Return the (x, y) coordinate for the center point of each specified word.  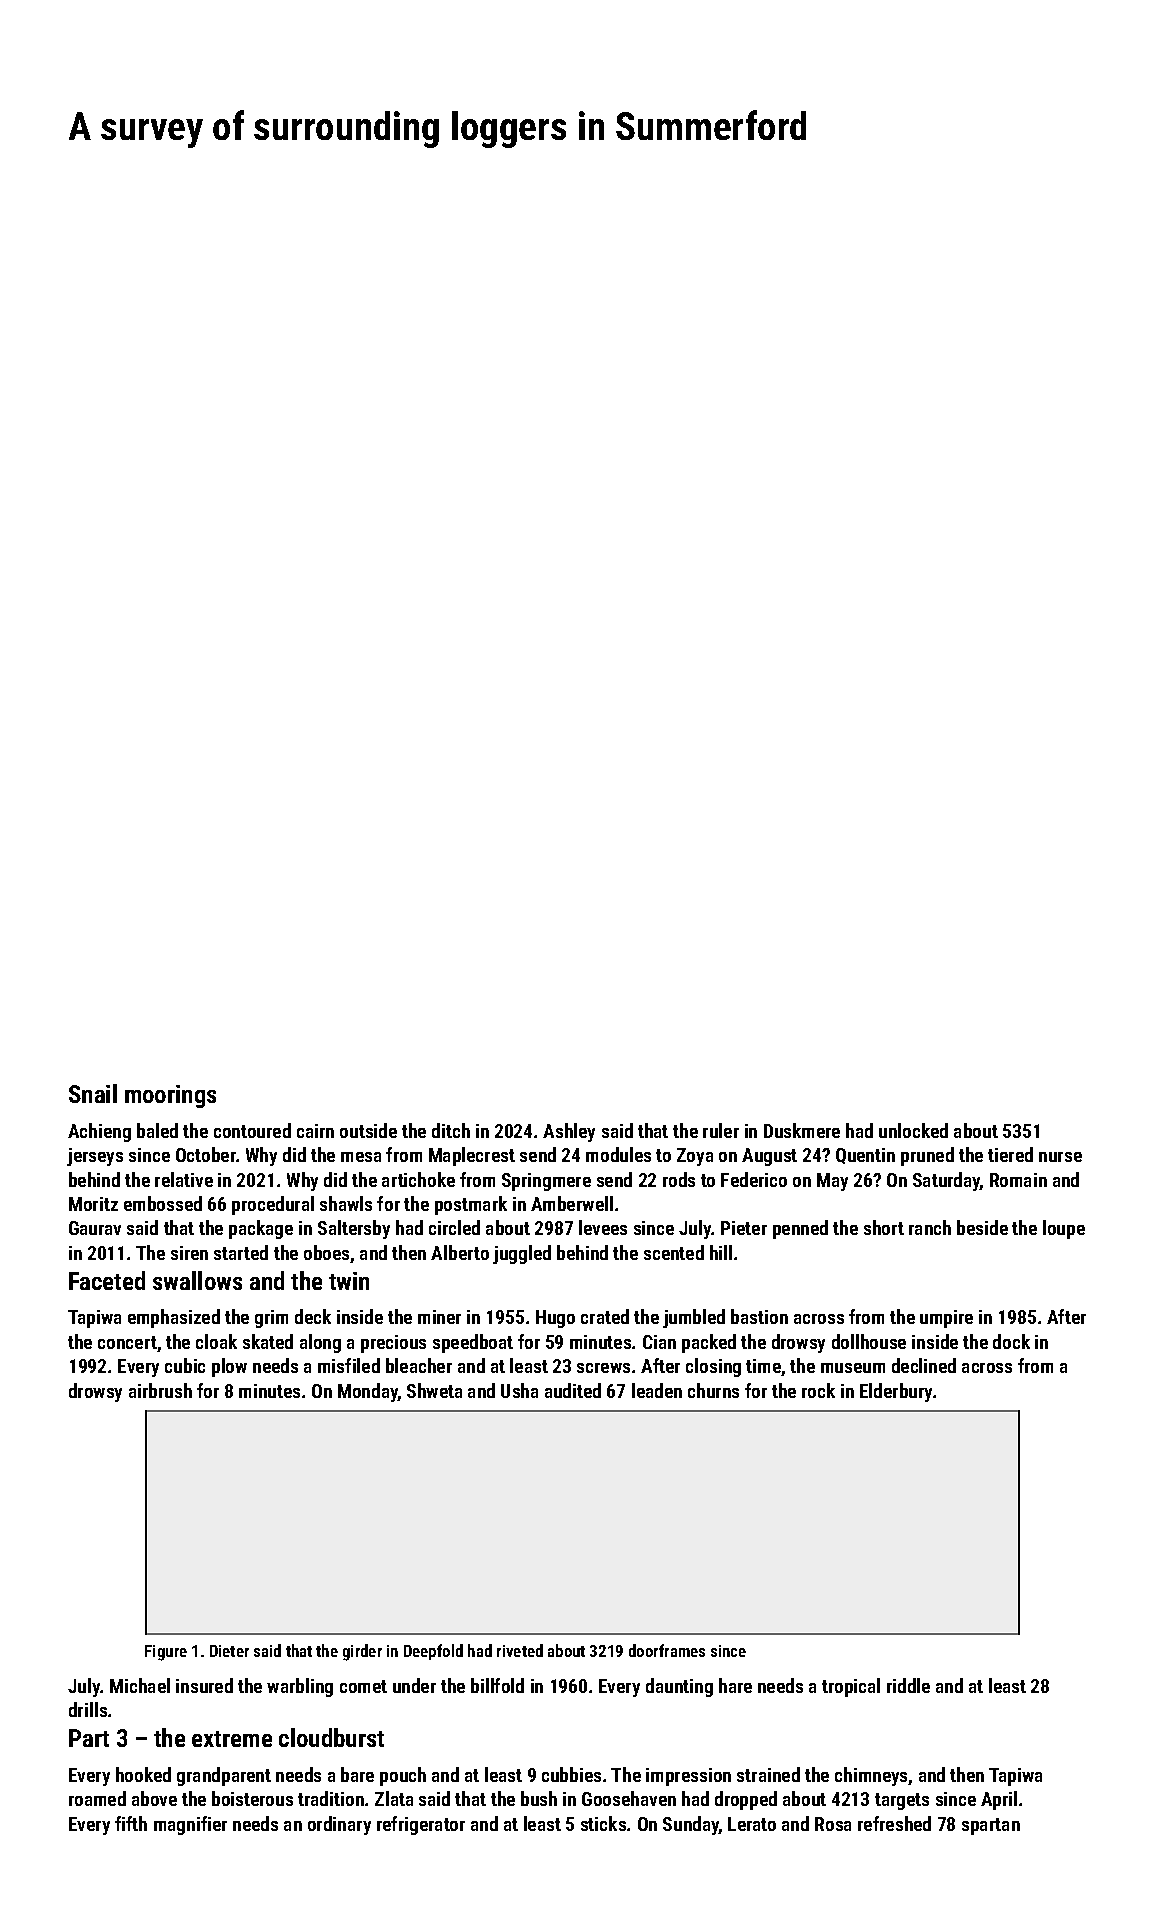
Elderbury (896, 1392)
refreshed (894, 1823)
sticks (603, 1823)
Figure (166, 1653)
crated (605, 1316)
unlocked (913, 1130)
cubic (185, 1365)
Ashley (569, 1132)
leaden (657, 1390)
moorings (170, 1096)
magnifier (190, 1825)
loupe (1064, 1229)
